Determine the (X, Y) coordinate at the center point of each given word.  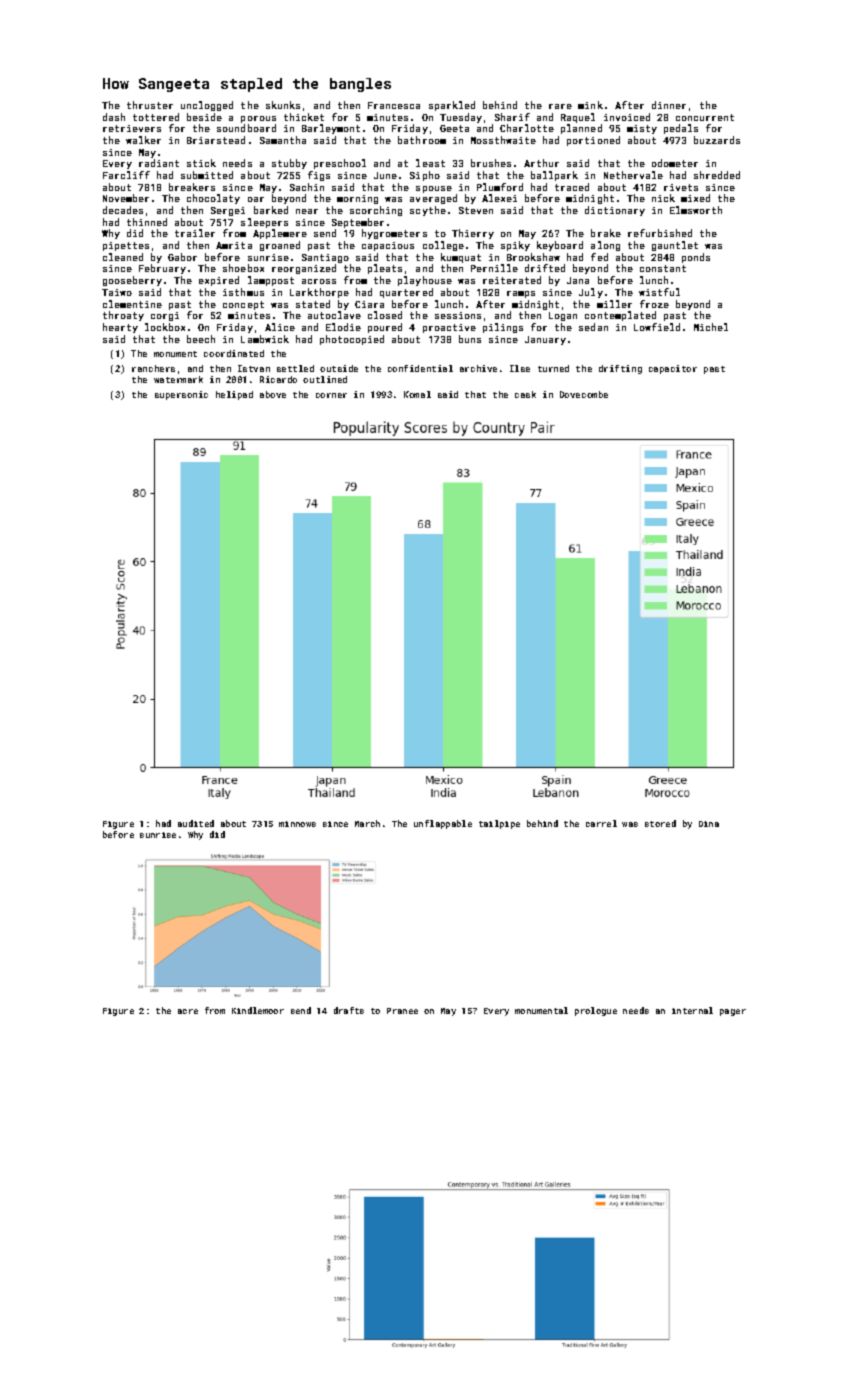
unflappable (443, 824)
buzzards (717, 140)
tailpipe (499, 824)
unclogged (207, 106)
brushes (491, 163)
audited (196, 823)
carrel (601, 823)
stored (660, 823)
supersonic (181, 395)
